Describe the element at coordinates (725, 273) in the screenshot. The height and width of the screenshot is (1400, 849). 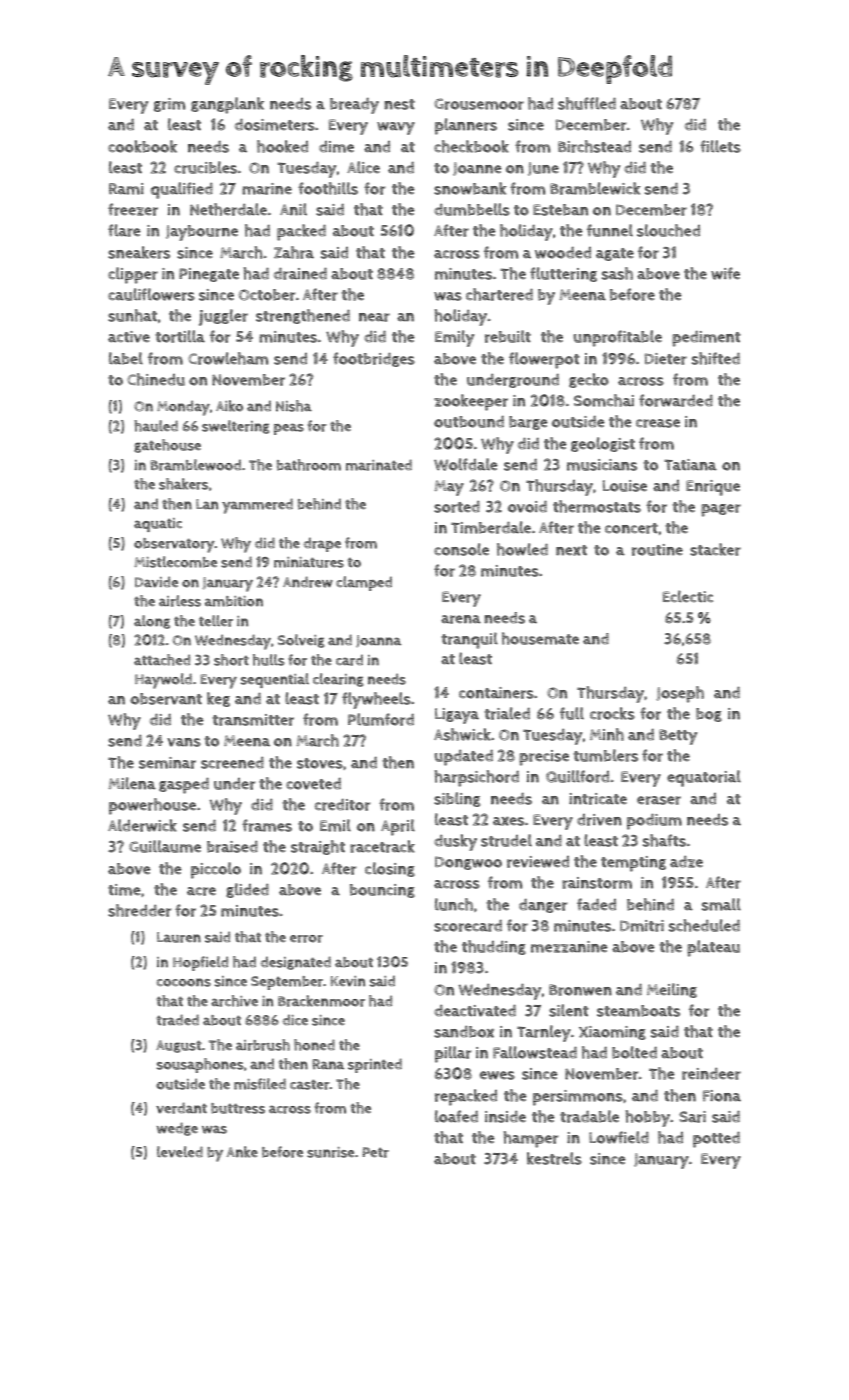
I see `wife` at that location.
